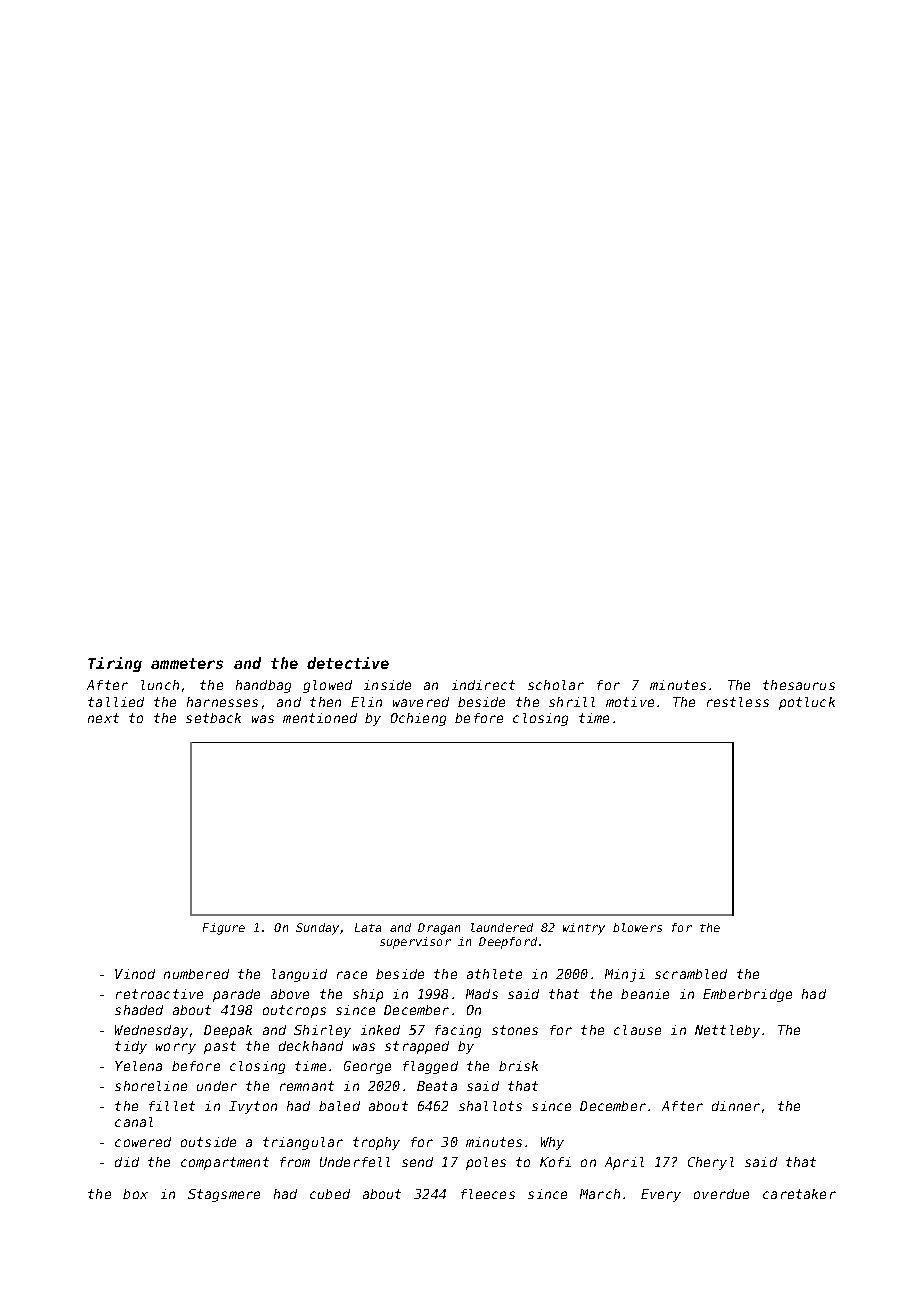 This document has width=924, height=1308. Describe the element at coordinates (303, 1143) in the document. I see `triangular` at that location.
